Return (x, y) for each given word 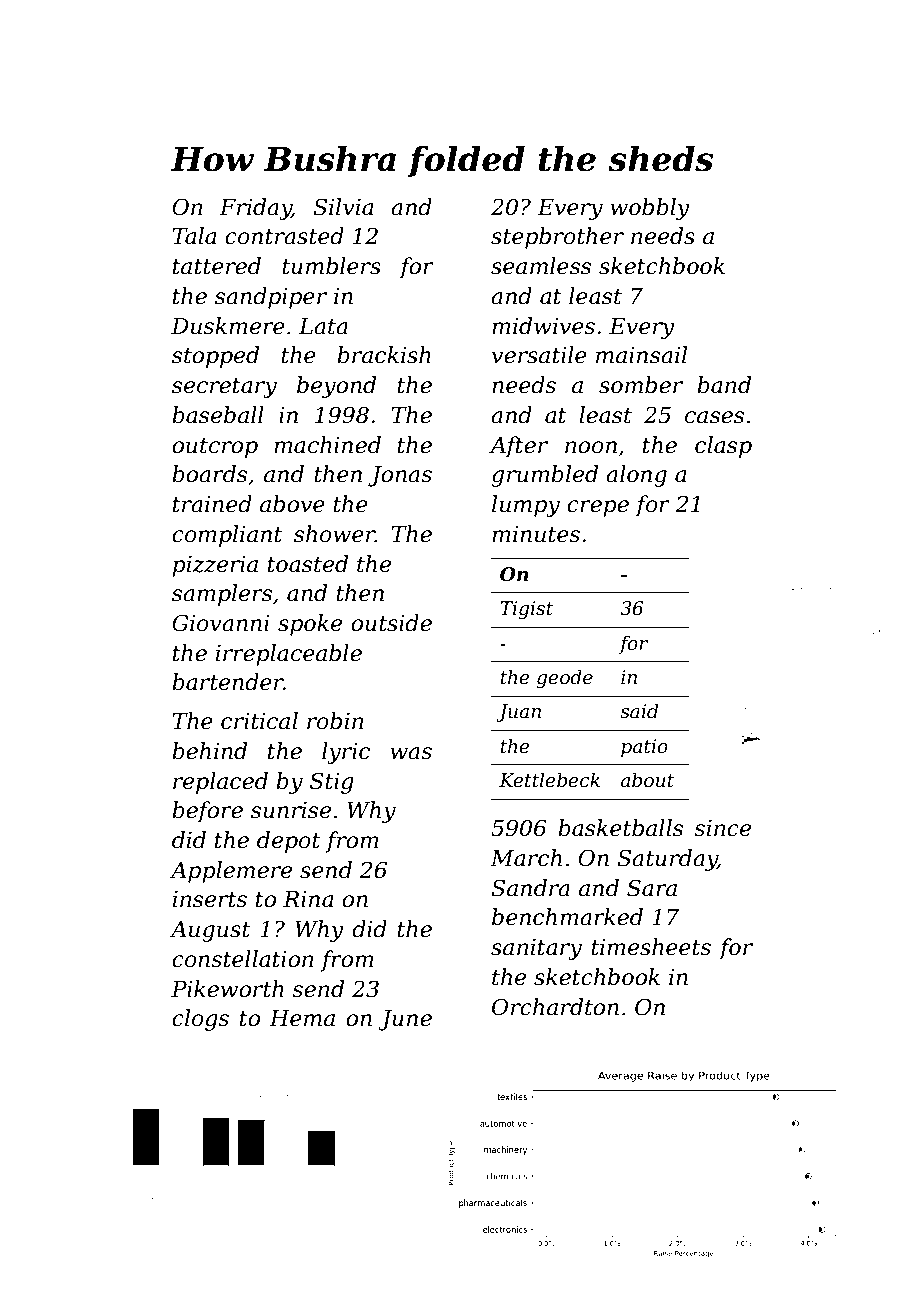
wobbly (650, 209)
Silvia (343, 207)
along (636, 476)
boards (209, 474)
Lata (323, 326)
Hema (302, 1018)
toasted (308, 564)
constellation (243, 959)
